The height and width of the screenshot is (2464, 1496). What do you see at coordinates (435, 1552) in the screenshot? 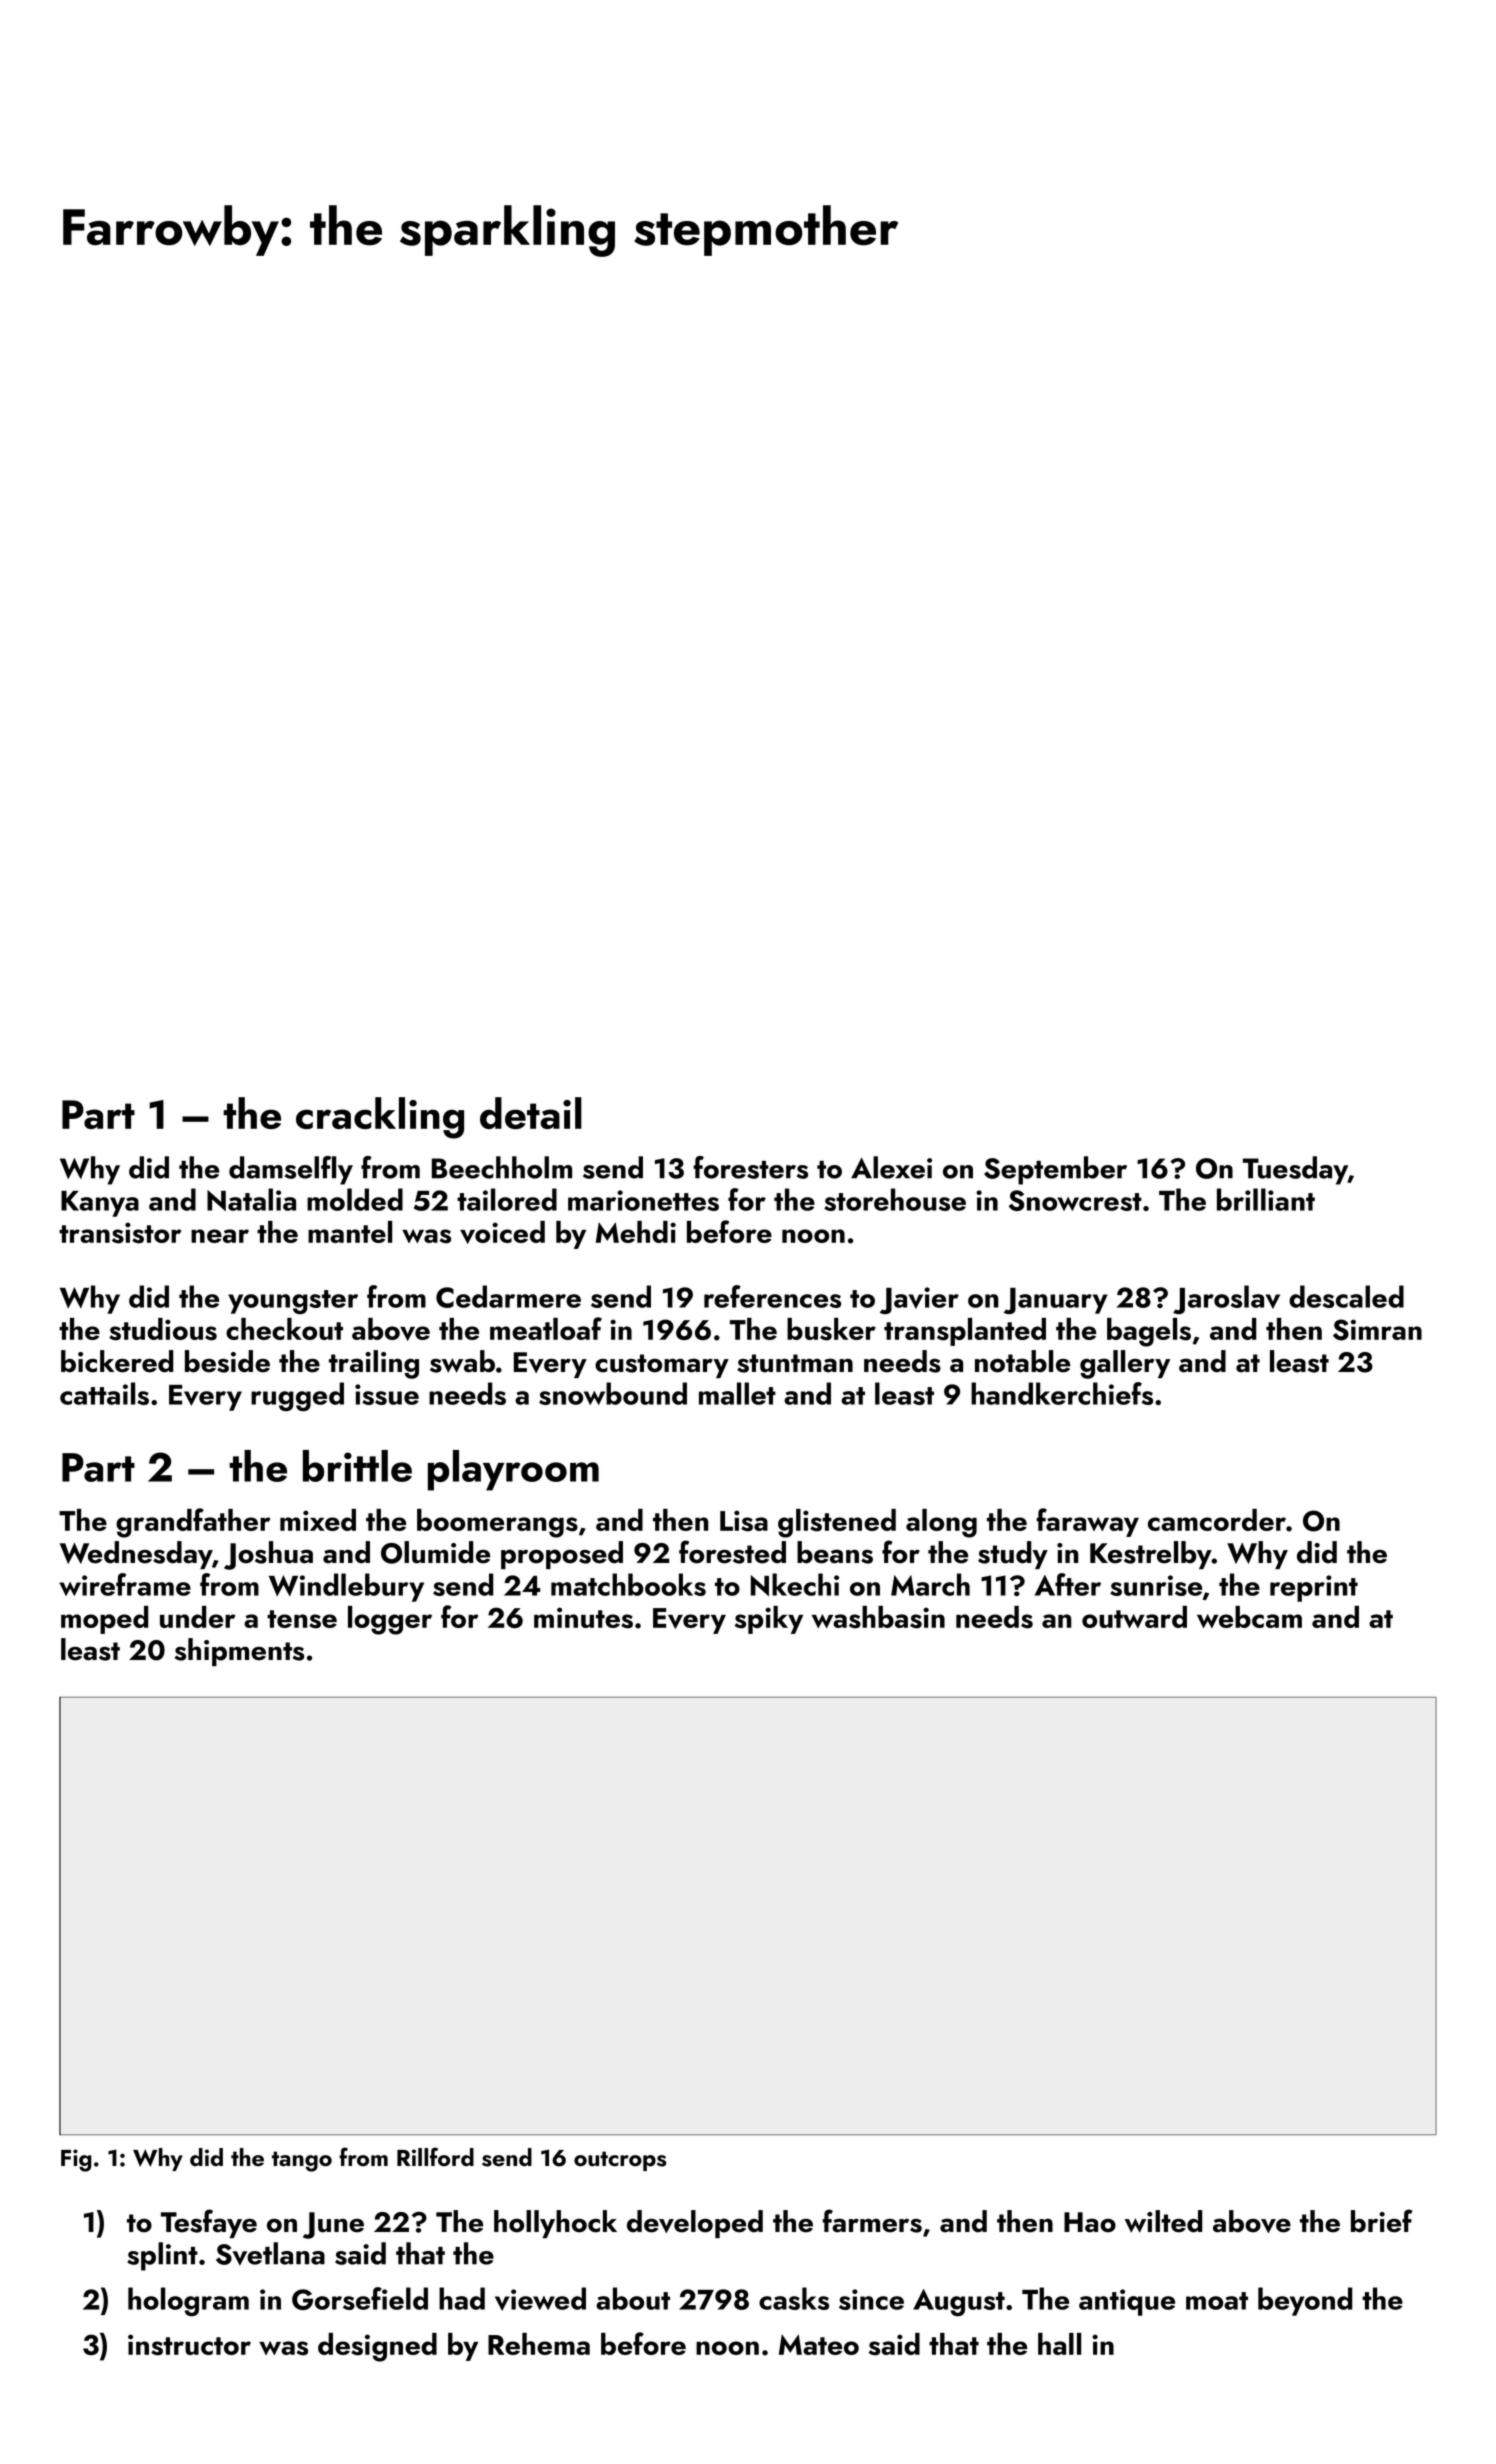
I see `Olumide` at bounding box center [435, 1552].
